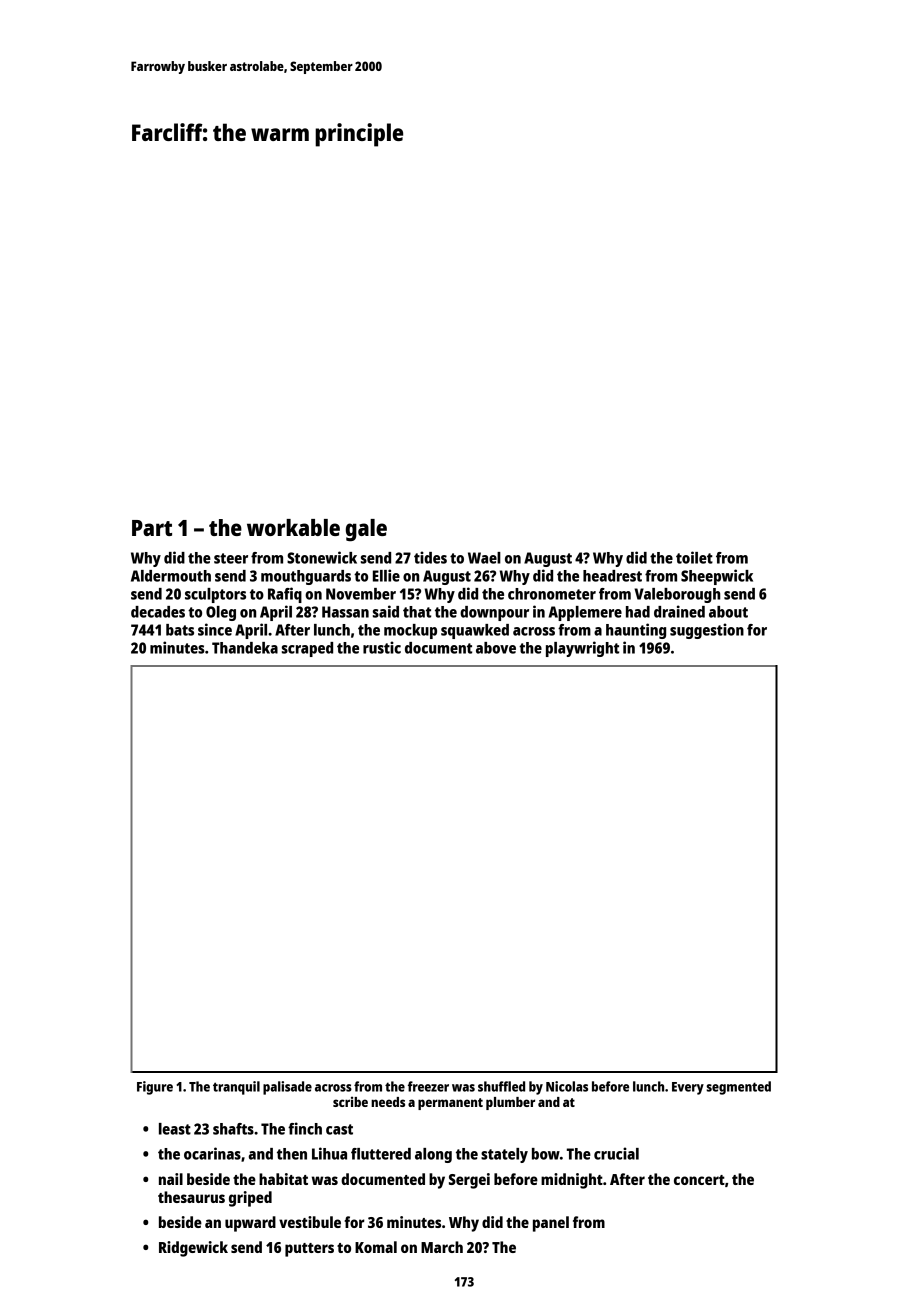 The image size is (908, 1316). I want to click on Aldermouth, so click(171, 576).
